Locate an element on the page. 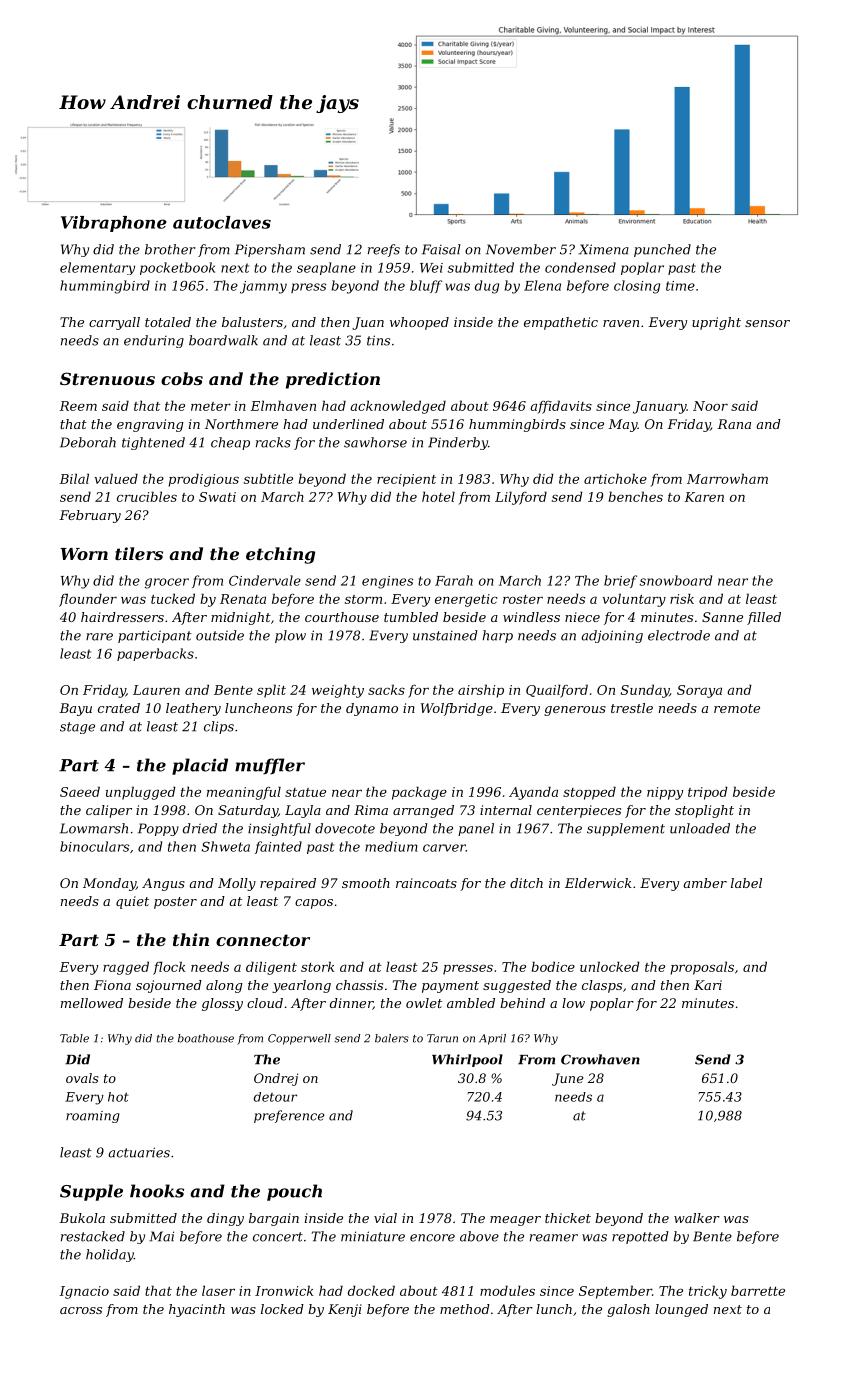 The height and width of the document is (1400, 849). Rima is located at coordinates (371, 810).
